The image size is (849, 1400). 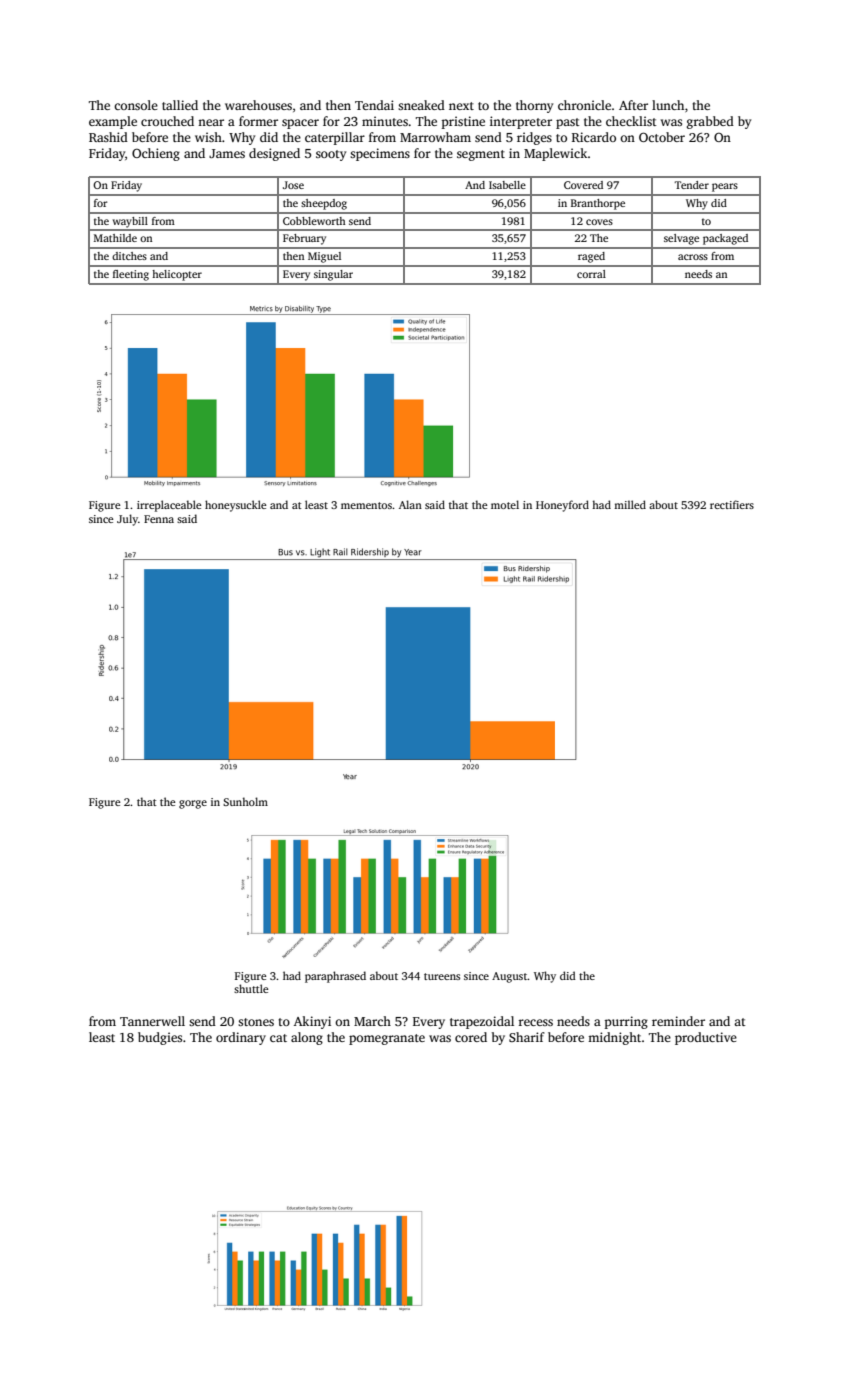 What do you see at coordinates (732, 504) in the screenshot?
I see `rectifiers` at bounding box center [732, 504].
